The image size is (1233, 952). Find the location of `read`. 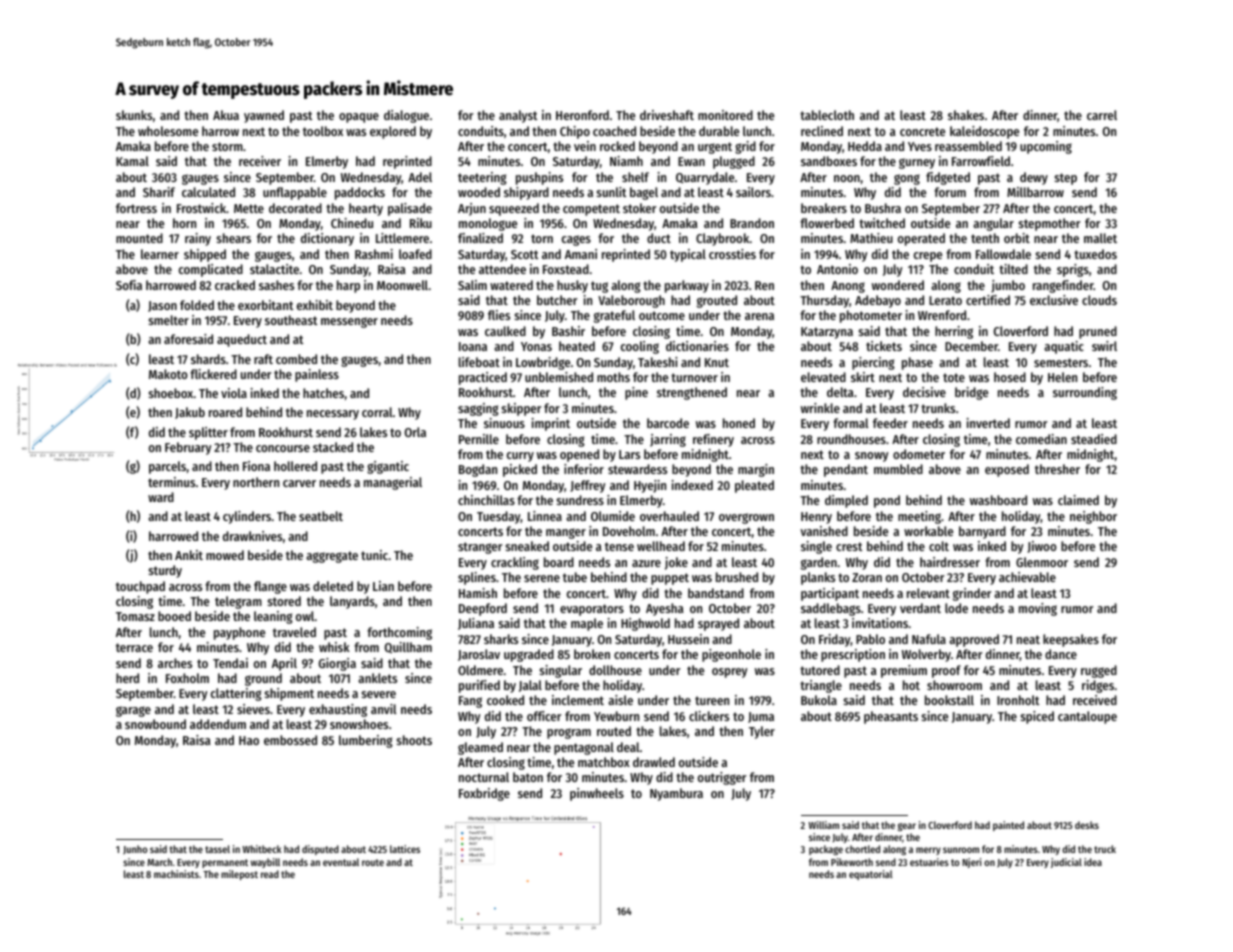

read is located at coordinates (270, 874).
